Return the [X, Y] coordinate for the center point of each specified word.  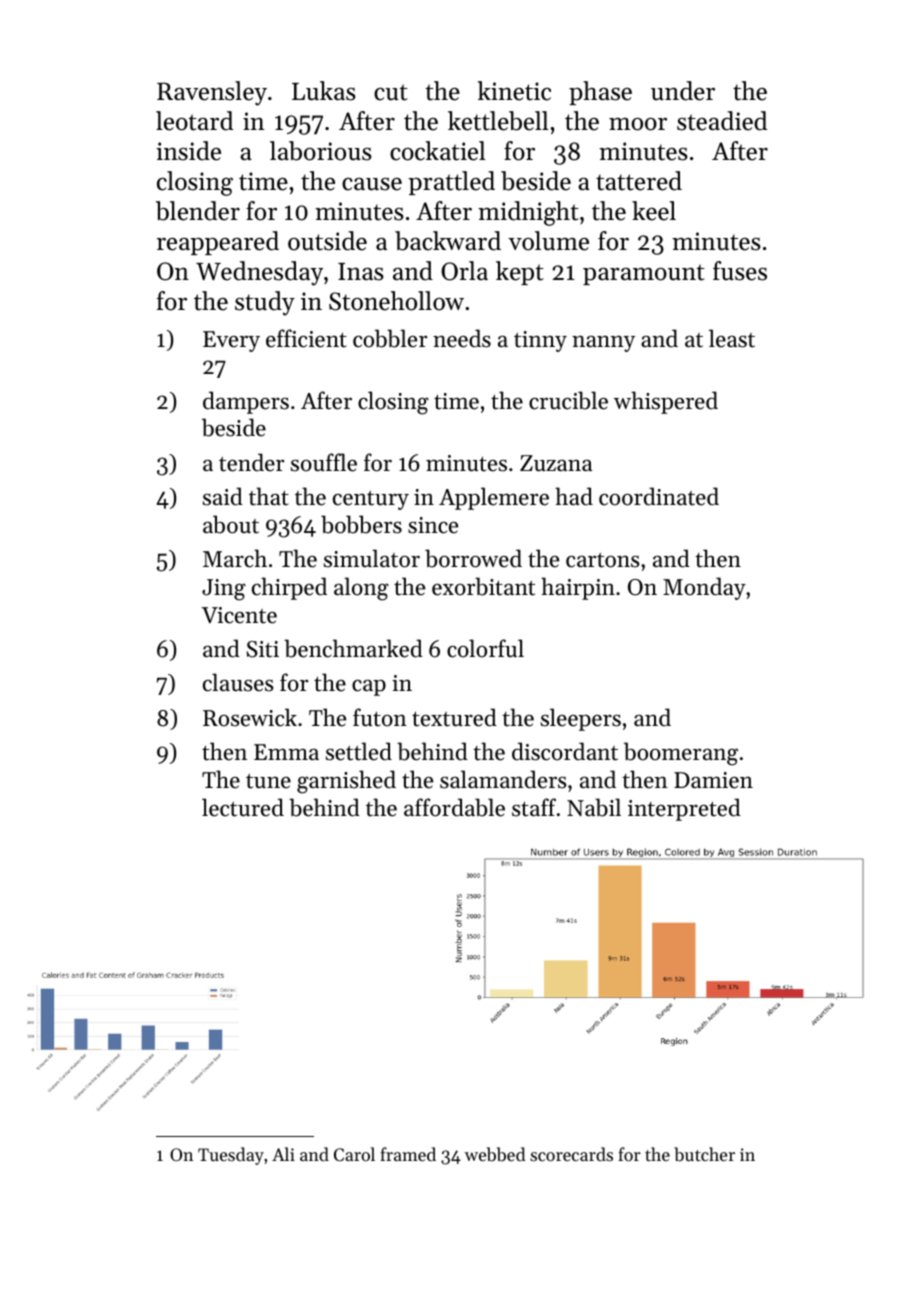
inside [188, 151]
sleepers [581, 719]
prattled [451, 183]
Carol [354, 1154]
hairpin [578, 588]
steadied [722, 121]
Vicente [239, 615]
